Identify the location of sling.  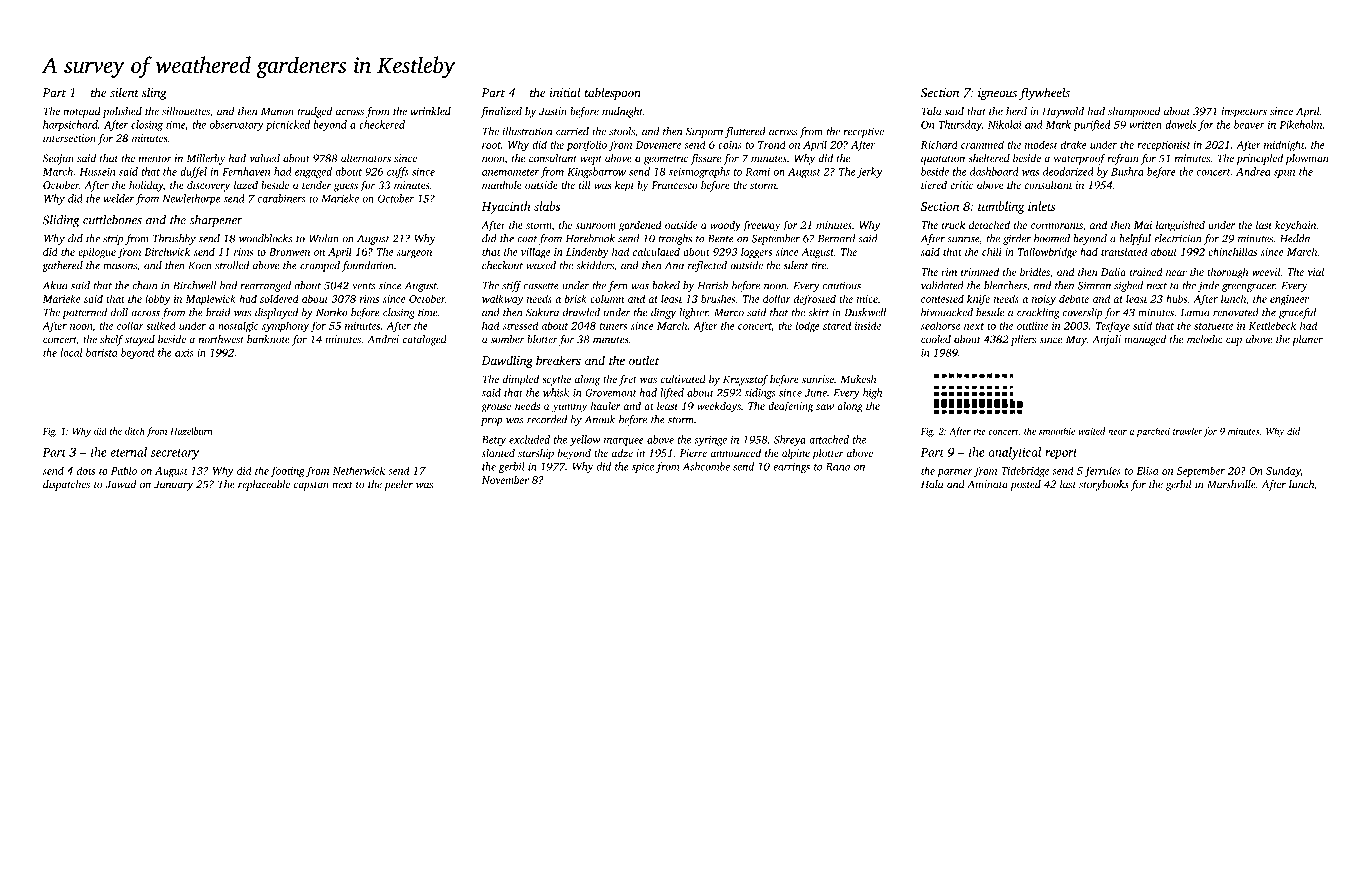
(154, 93).
